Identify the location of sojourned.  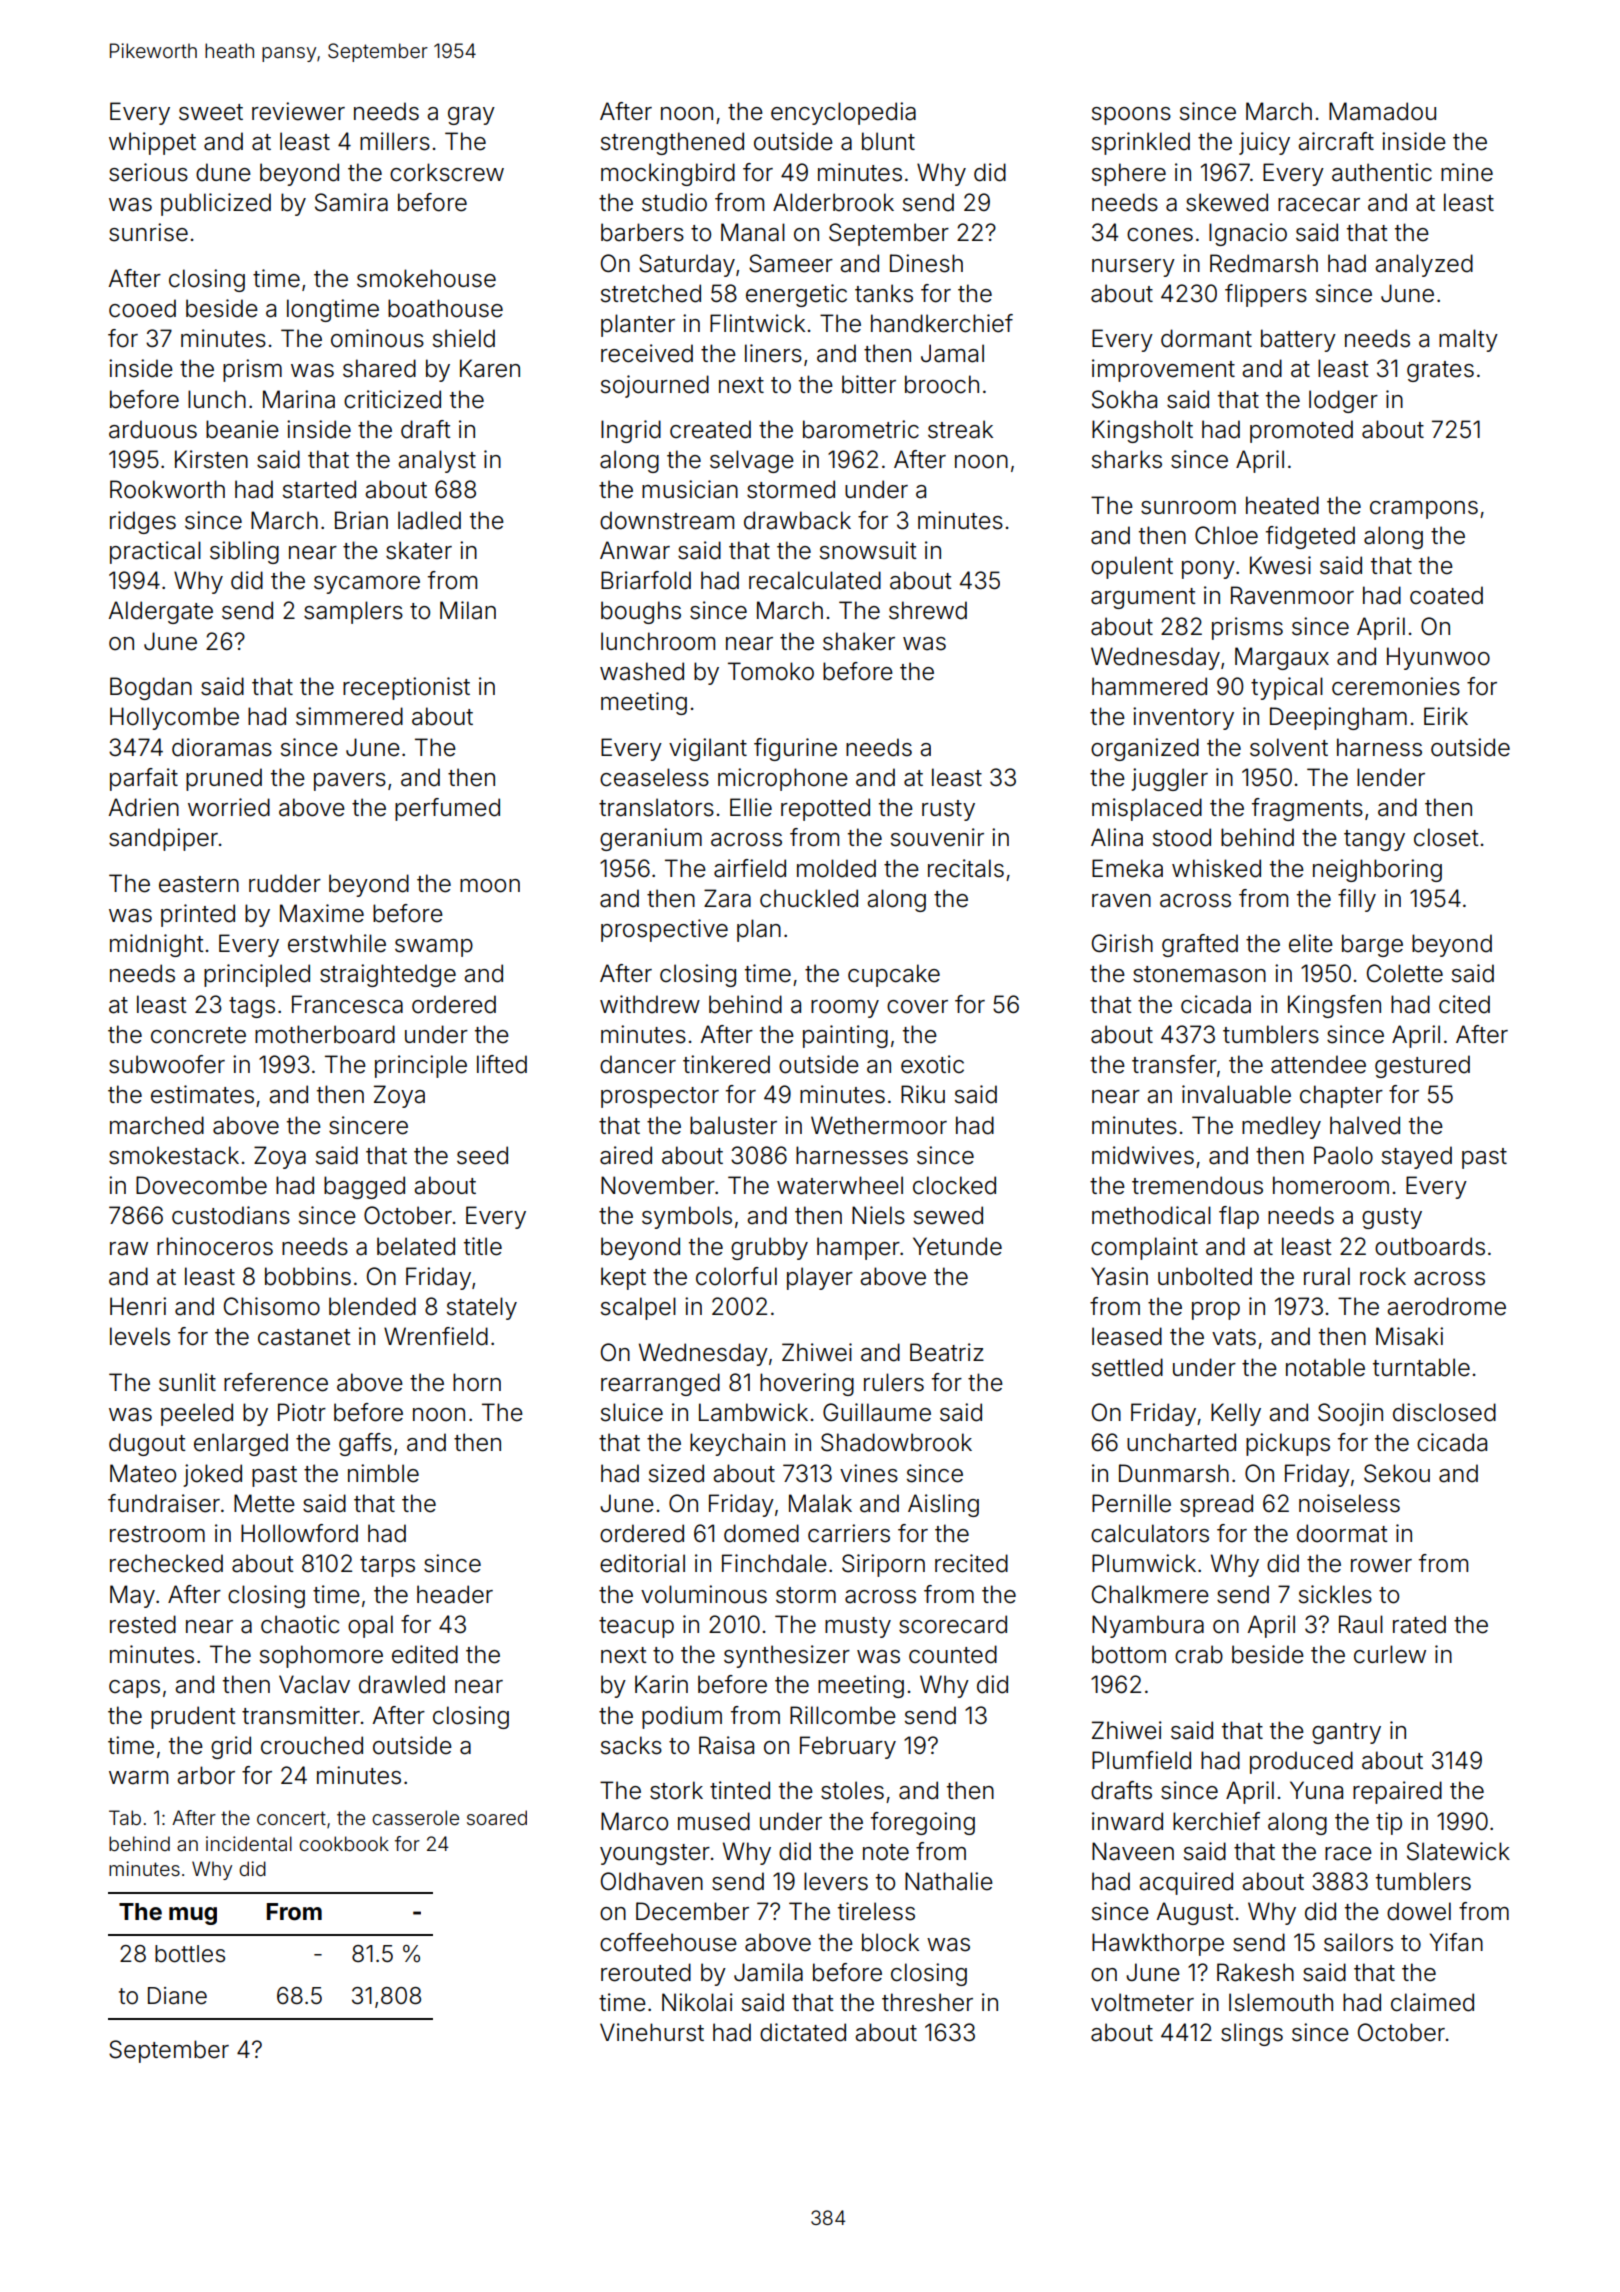
(655, 386).
